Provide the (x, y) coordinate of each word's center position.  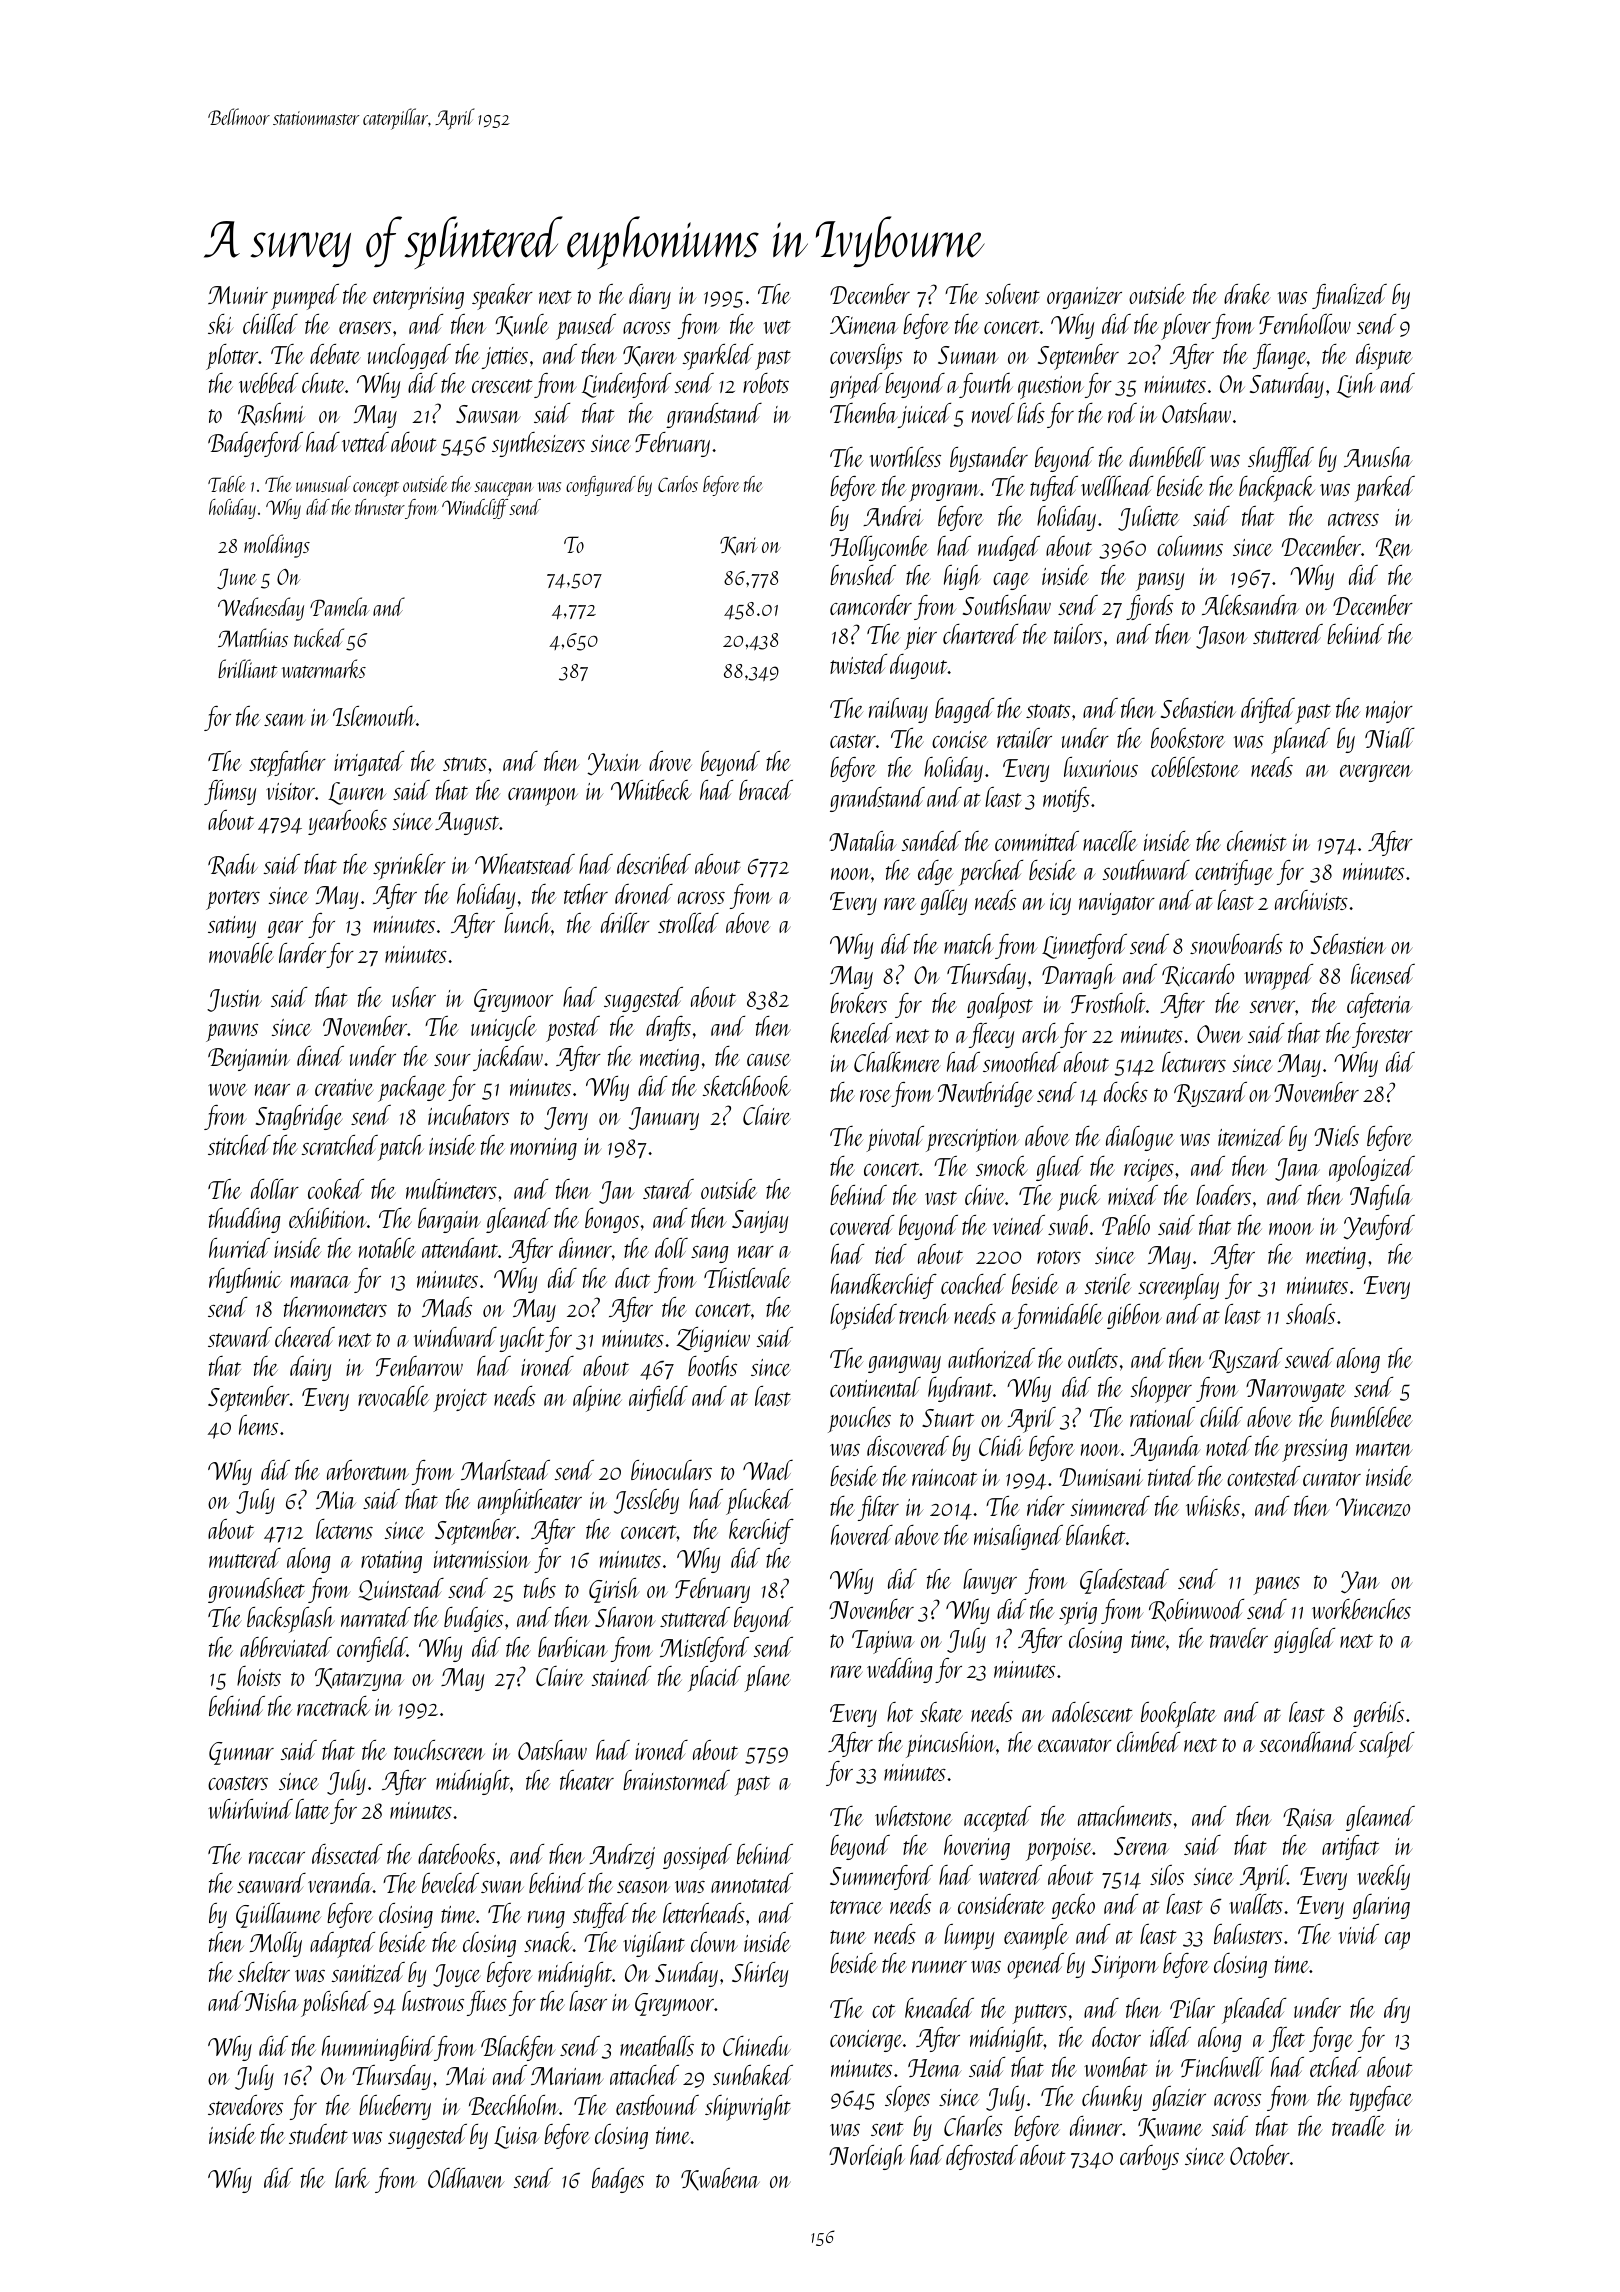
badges (618, 2180)
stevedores (245, 2105)
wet (777, 327)
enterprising (418, 298)
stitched (239, 1145)
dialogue (1140, 1138)
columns (1190, 546)
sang (709, 1254)
